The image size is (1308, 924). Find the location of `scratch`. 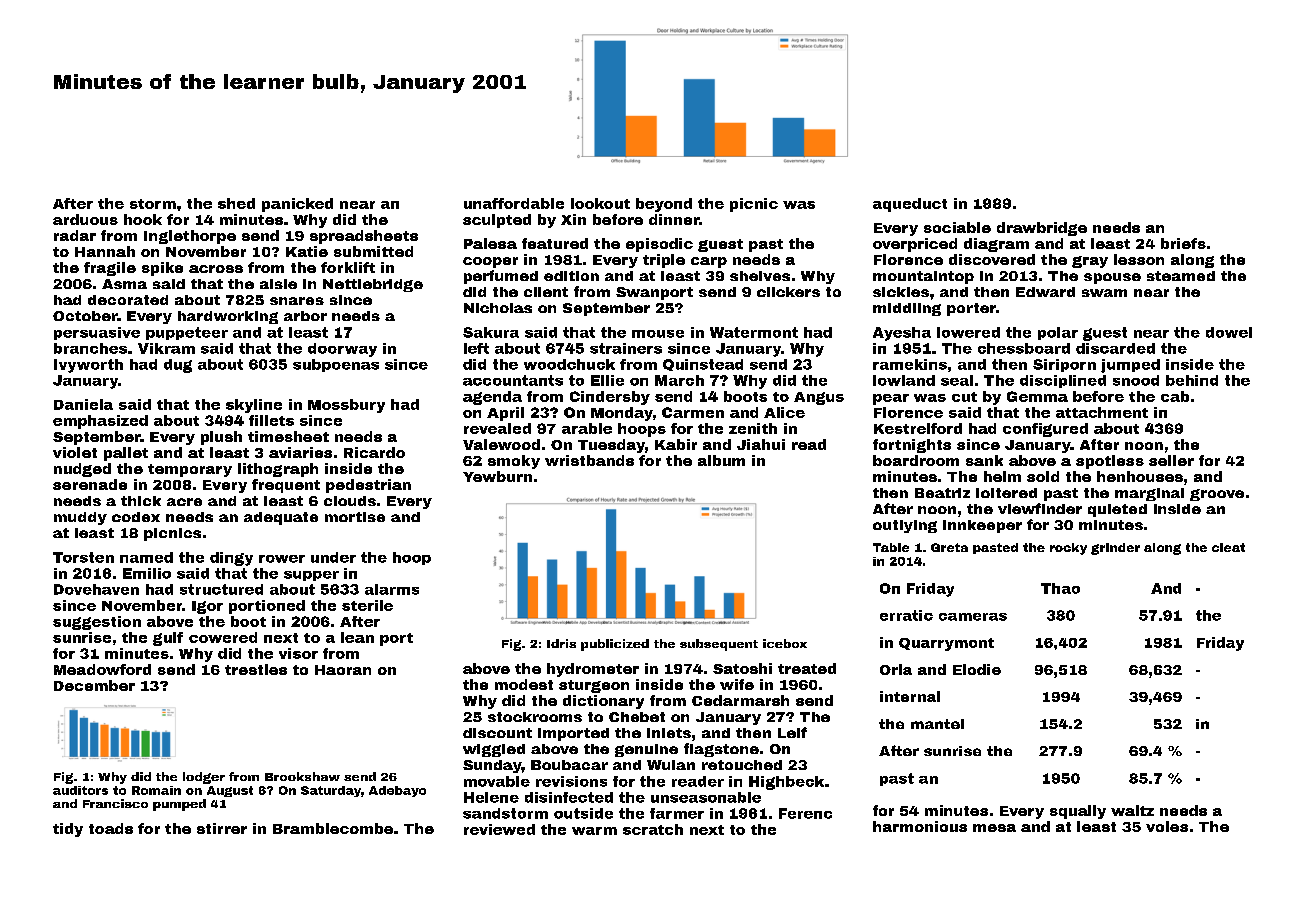

scratch is located at coordinates (653, 829).
